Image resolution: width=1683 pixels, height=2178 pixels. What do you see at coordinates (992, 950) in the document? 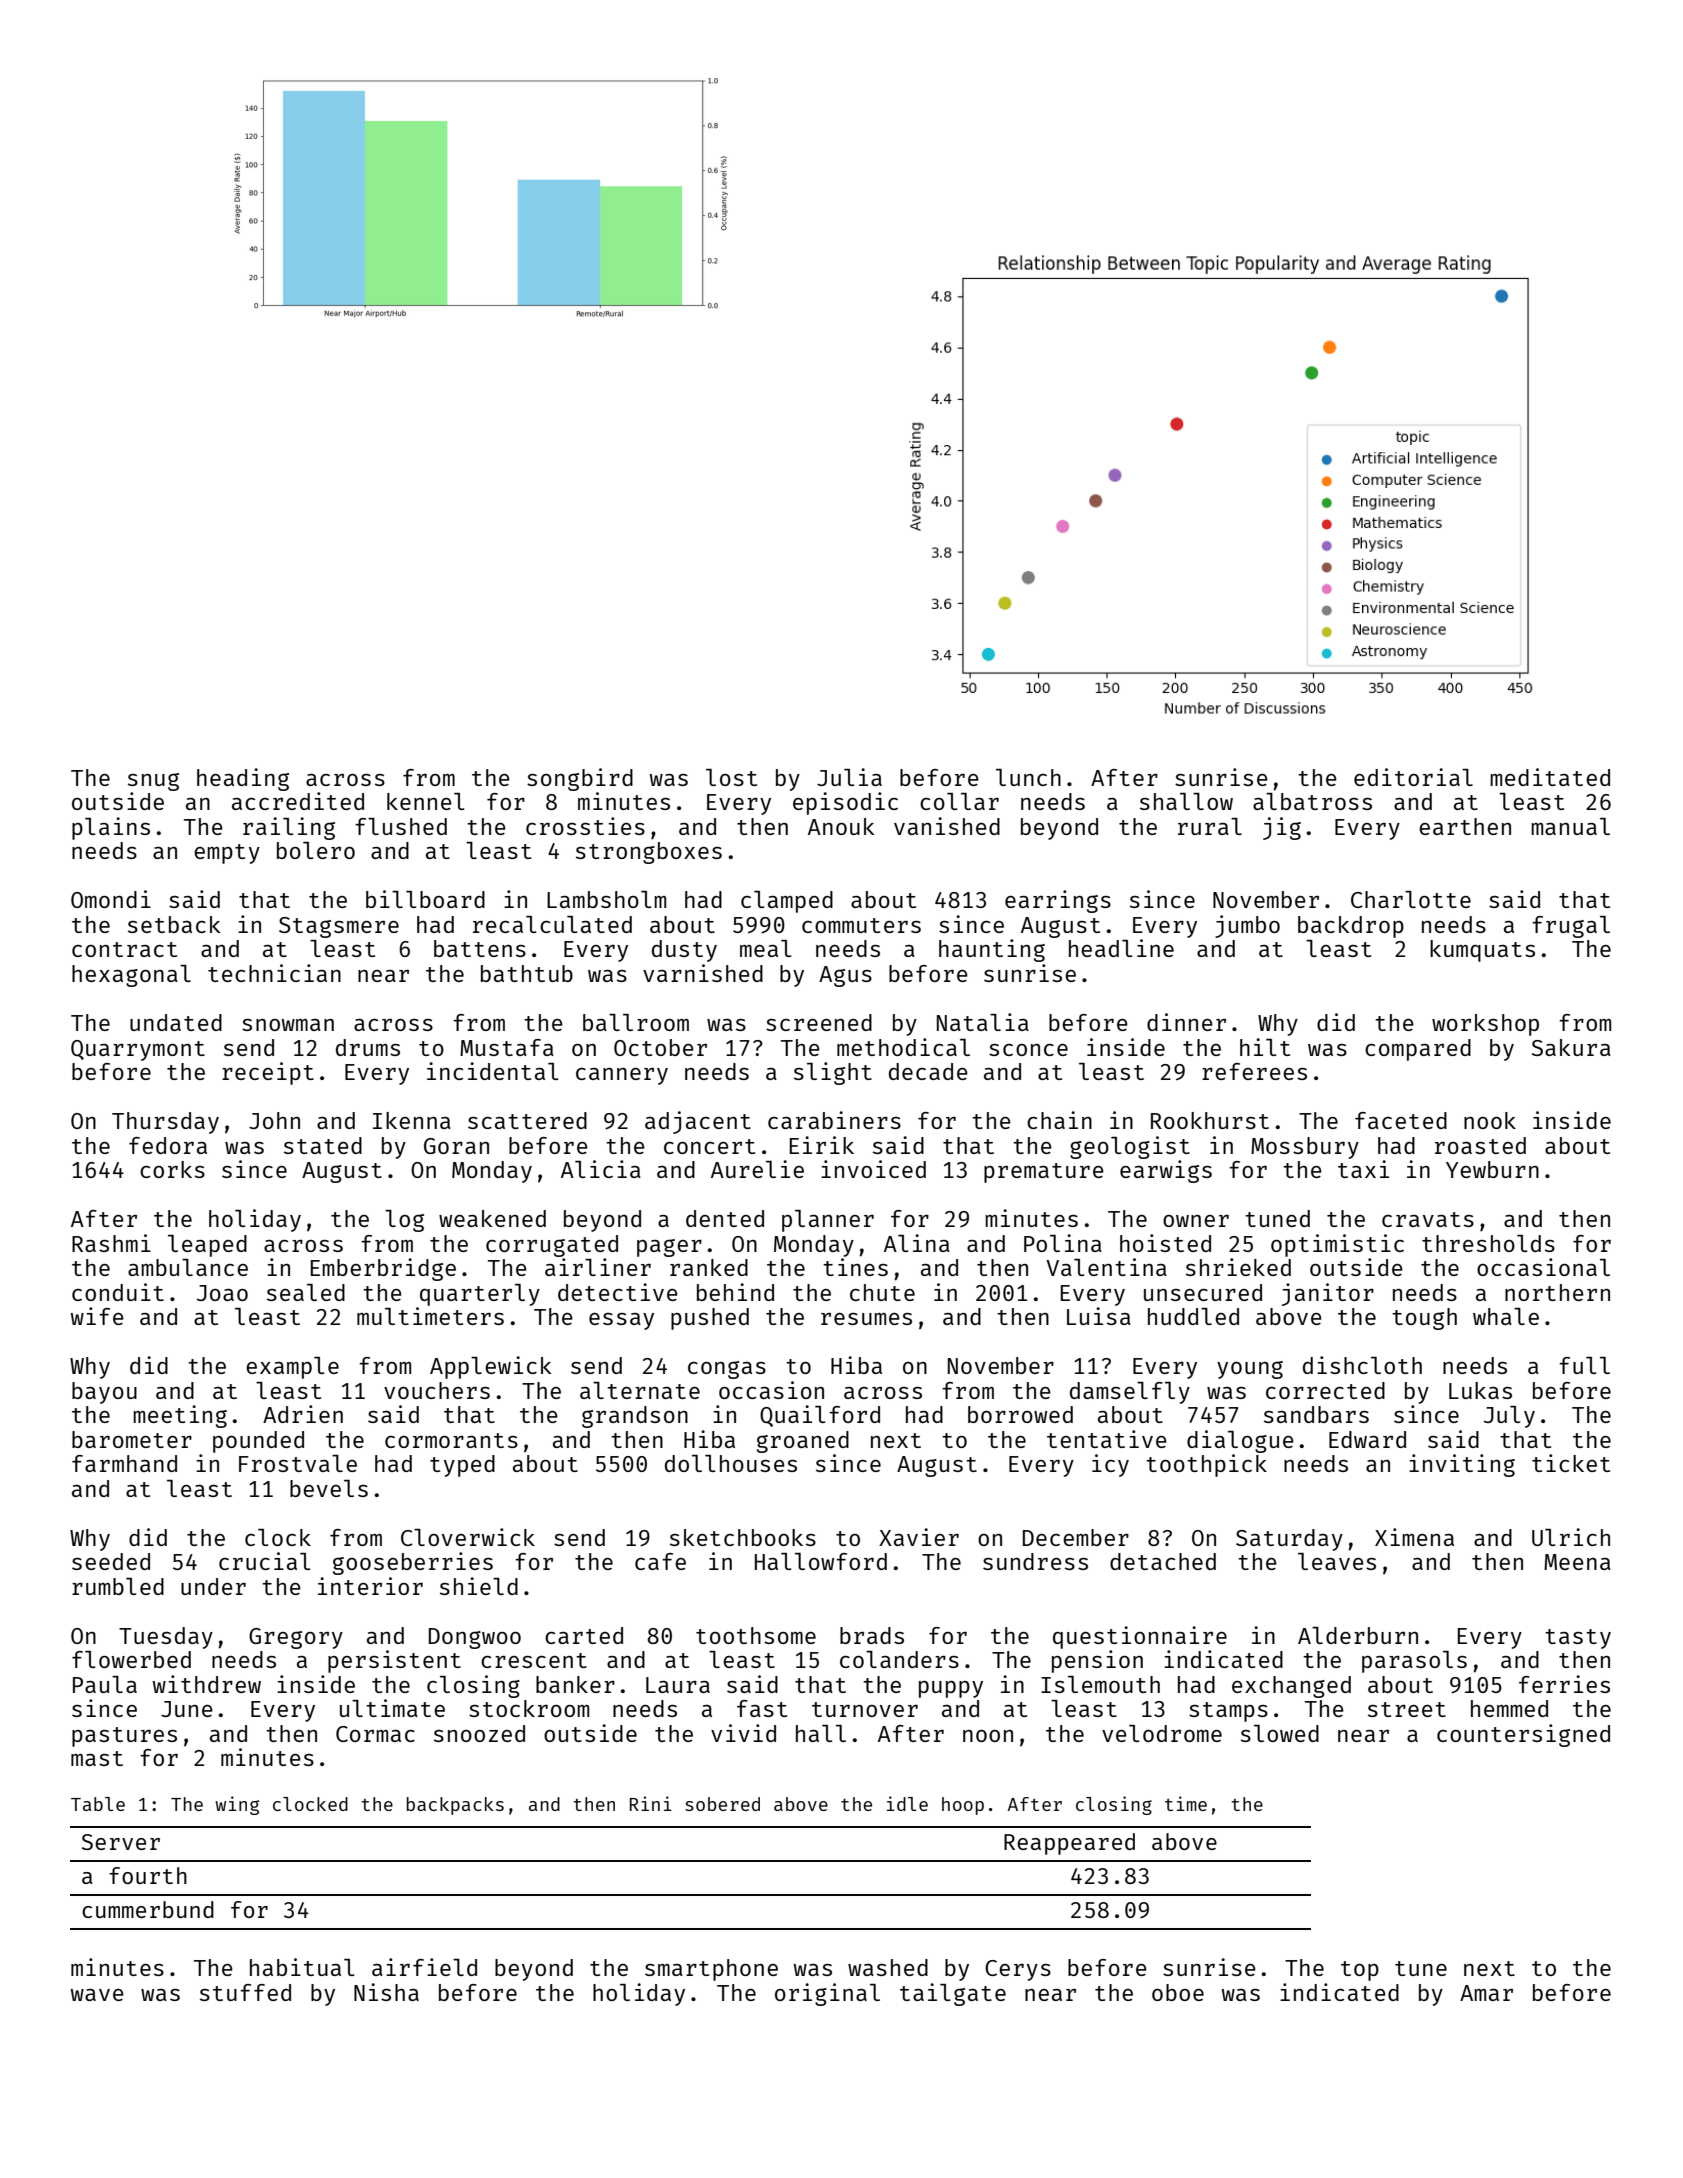
I see `haunting` at bounding box center [992, 950].
